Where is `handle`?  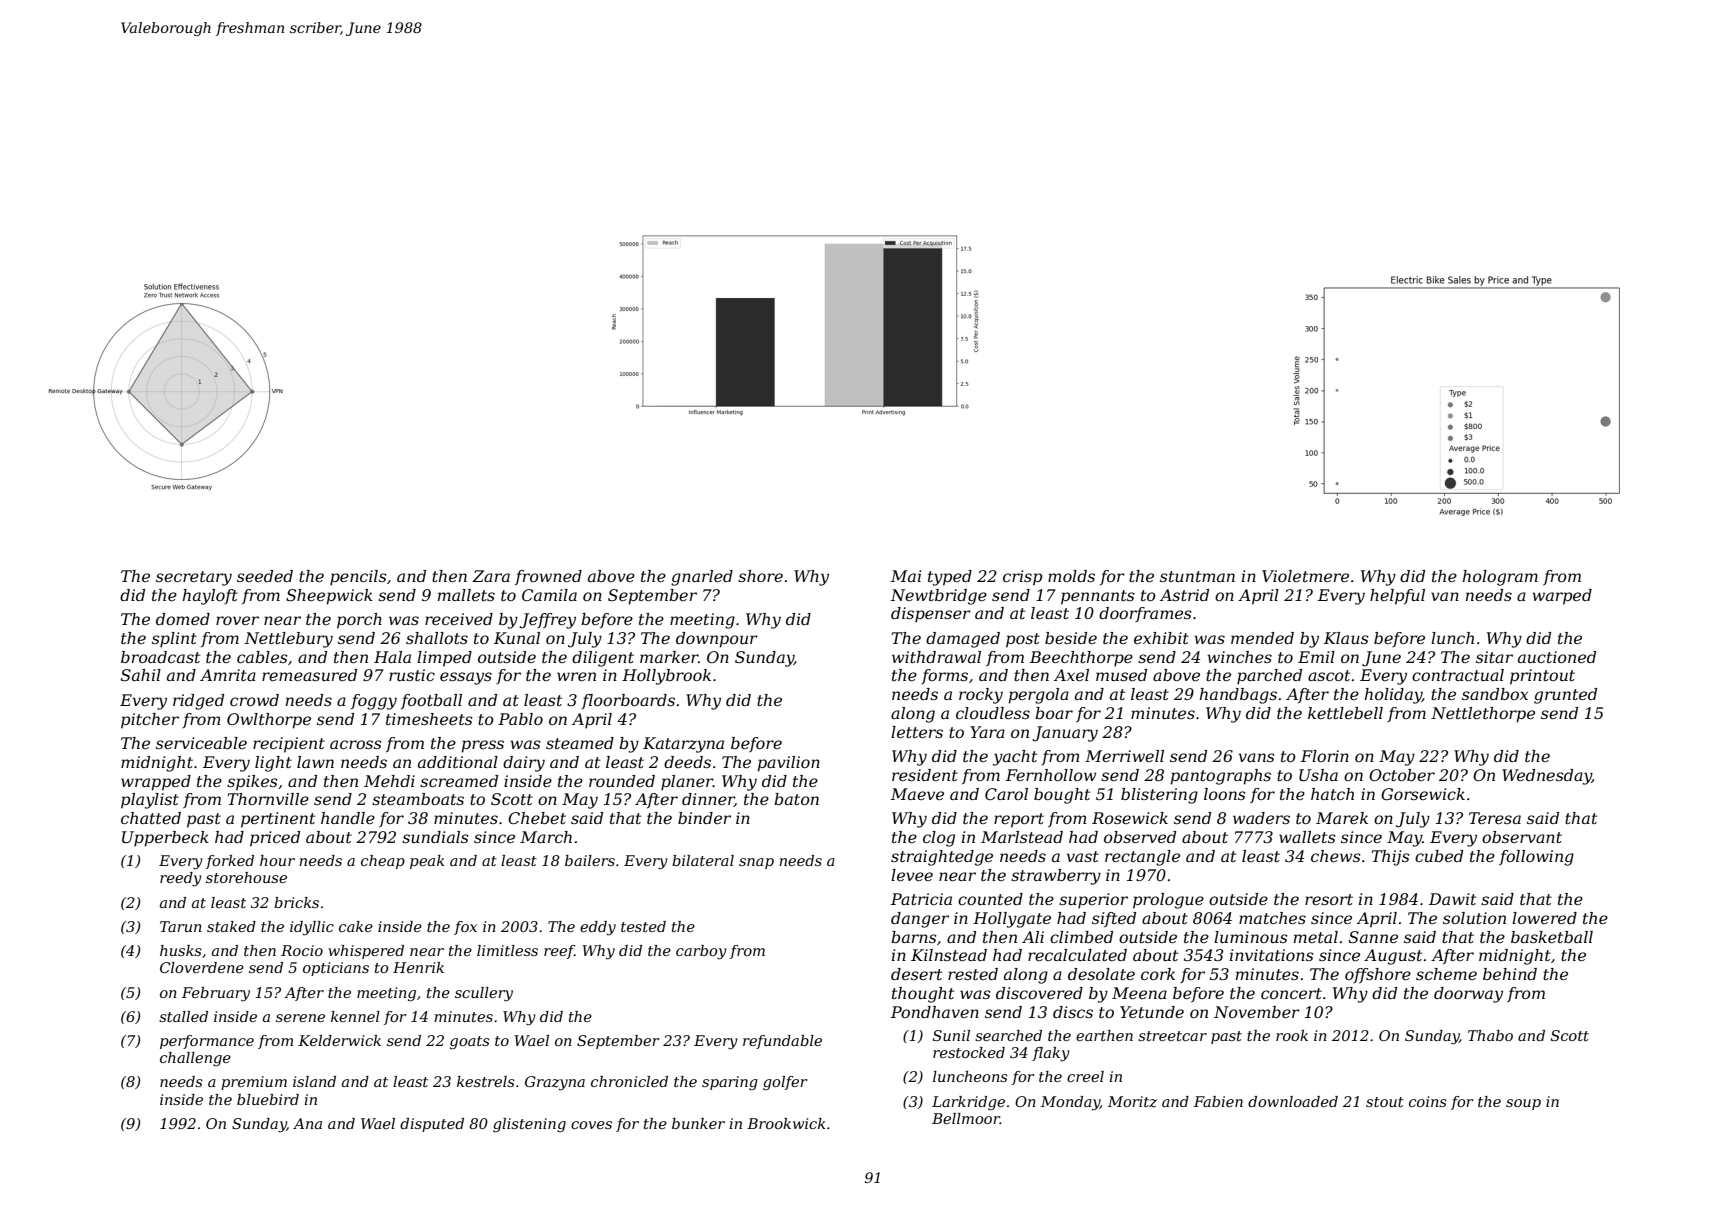
handle is located at coordinates (348, 818).
